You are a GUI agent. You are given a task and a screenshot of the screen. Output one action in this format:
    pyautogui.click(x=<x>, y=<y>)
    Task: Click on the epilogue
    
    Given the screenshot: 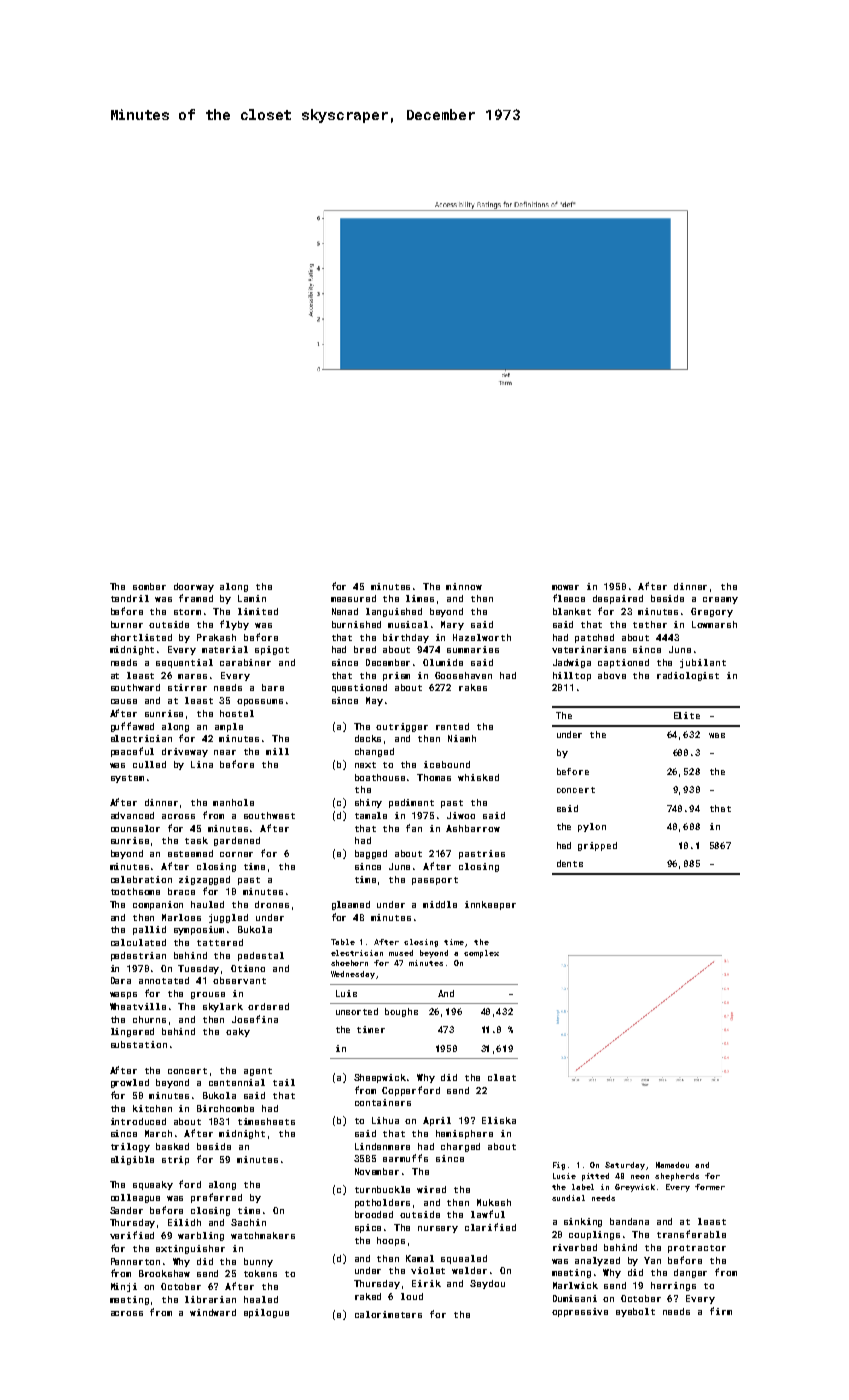 What is the action you would take?
    pyautogui.click(x=266, y=1313)
